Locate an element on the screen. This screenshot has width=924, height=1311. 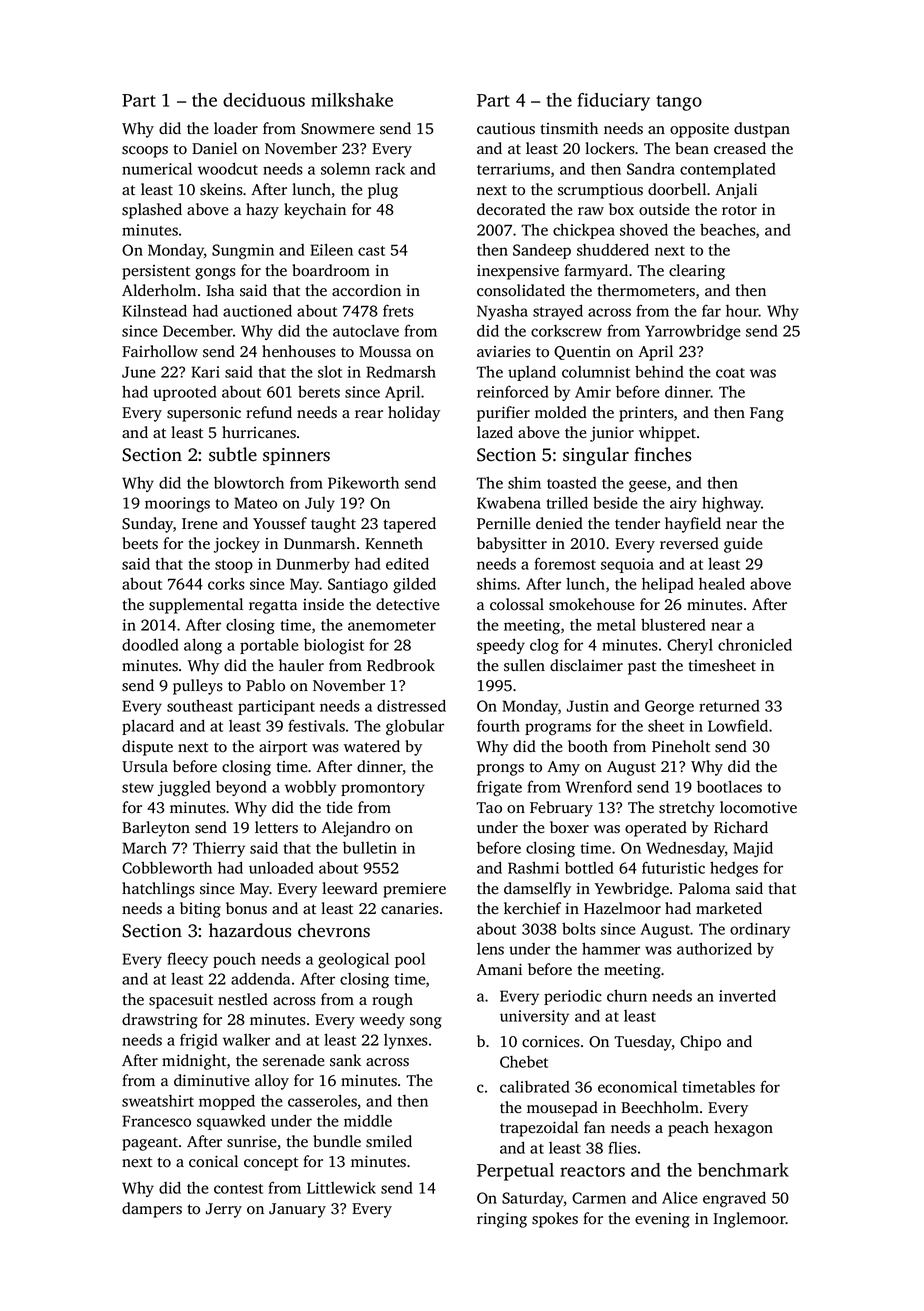
wobbly is located at coordinates (310, 788).
